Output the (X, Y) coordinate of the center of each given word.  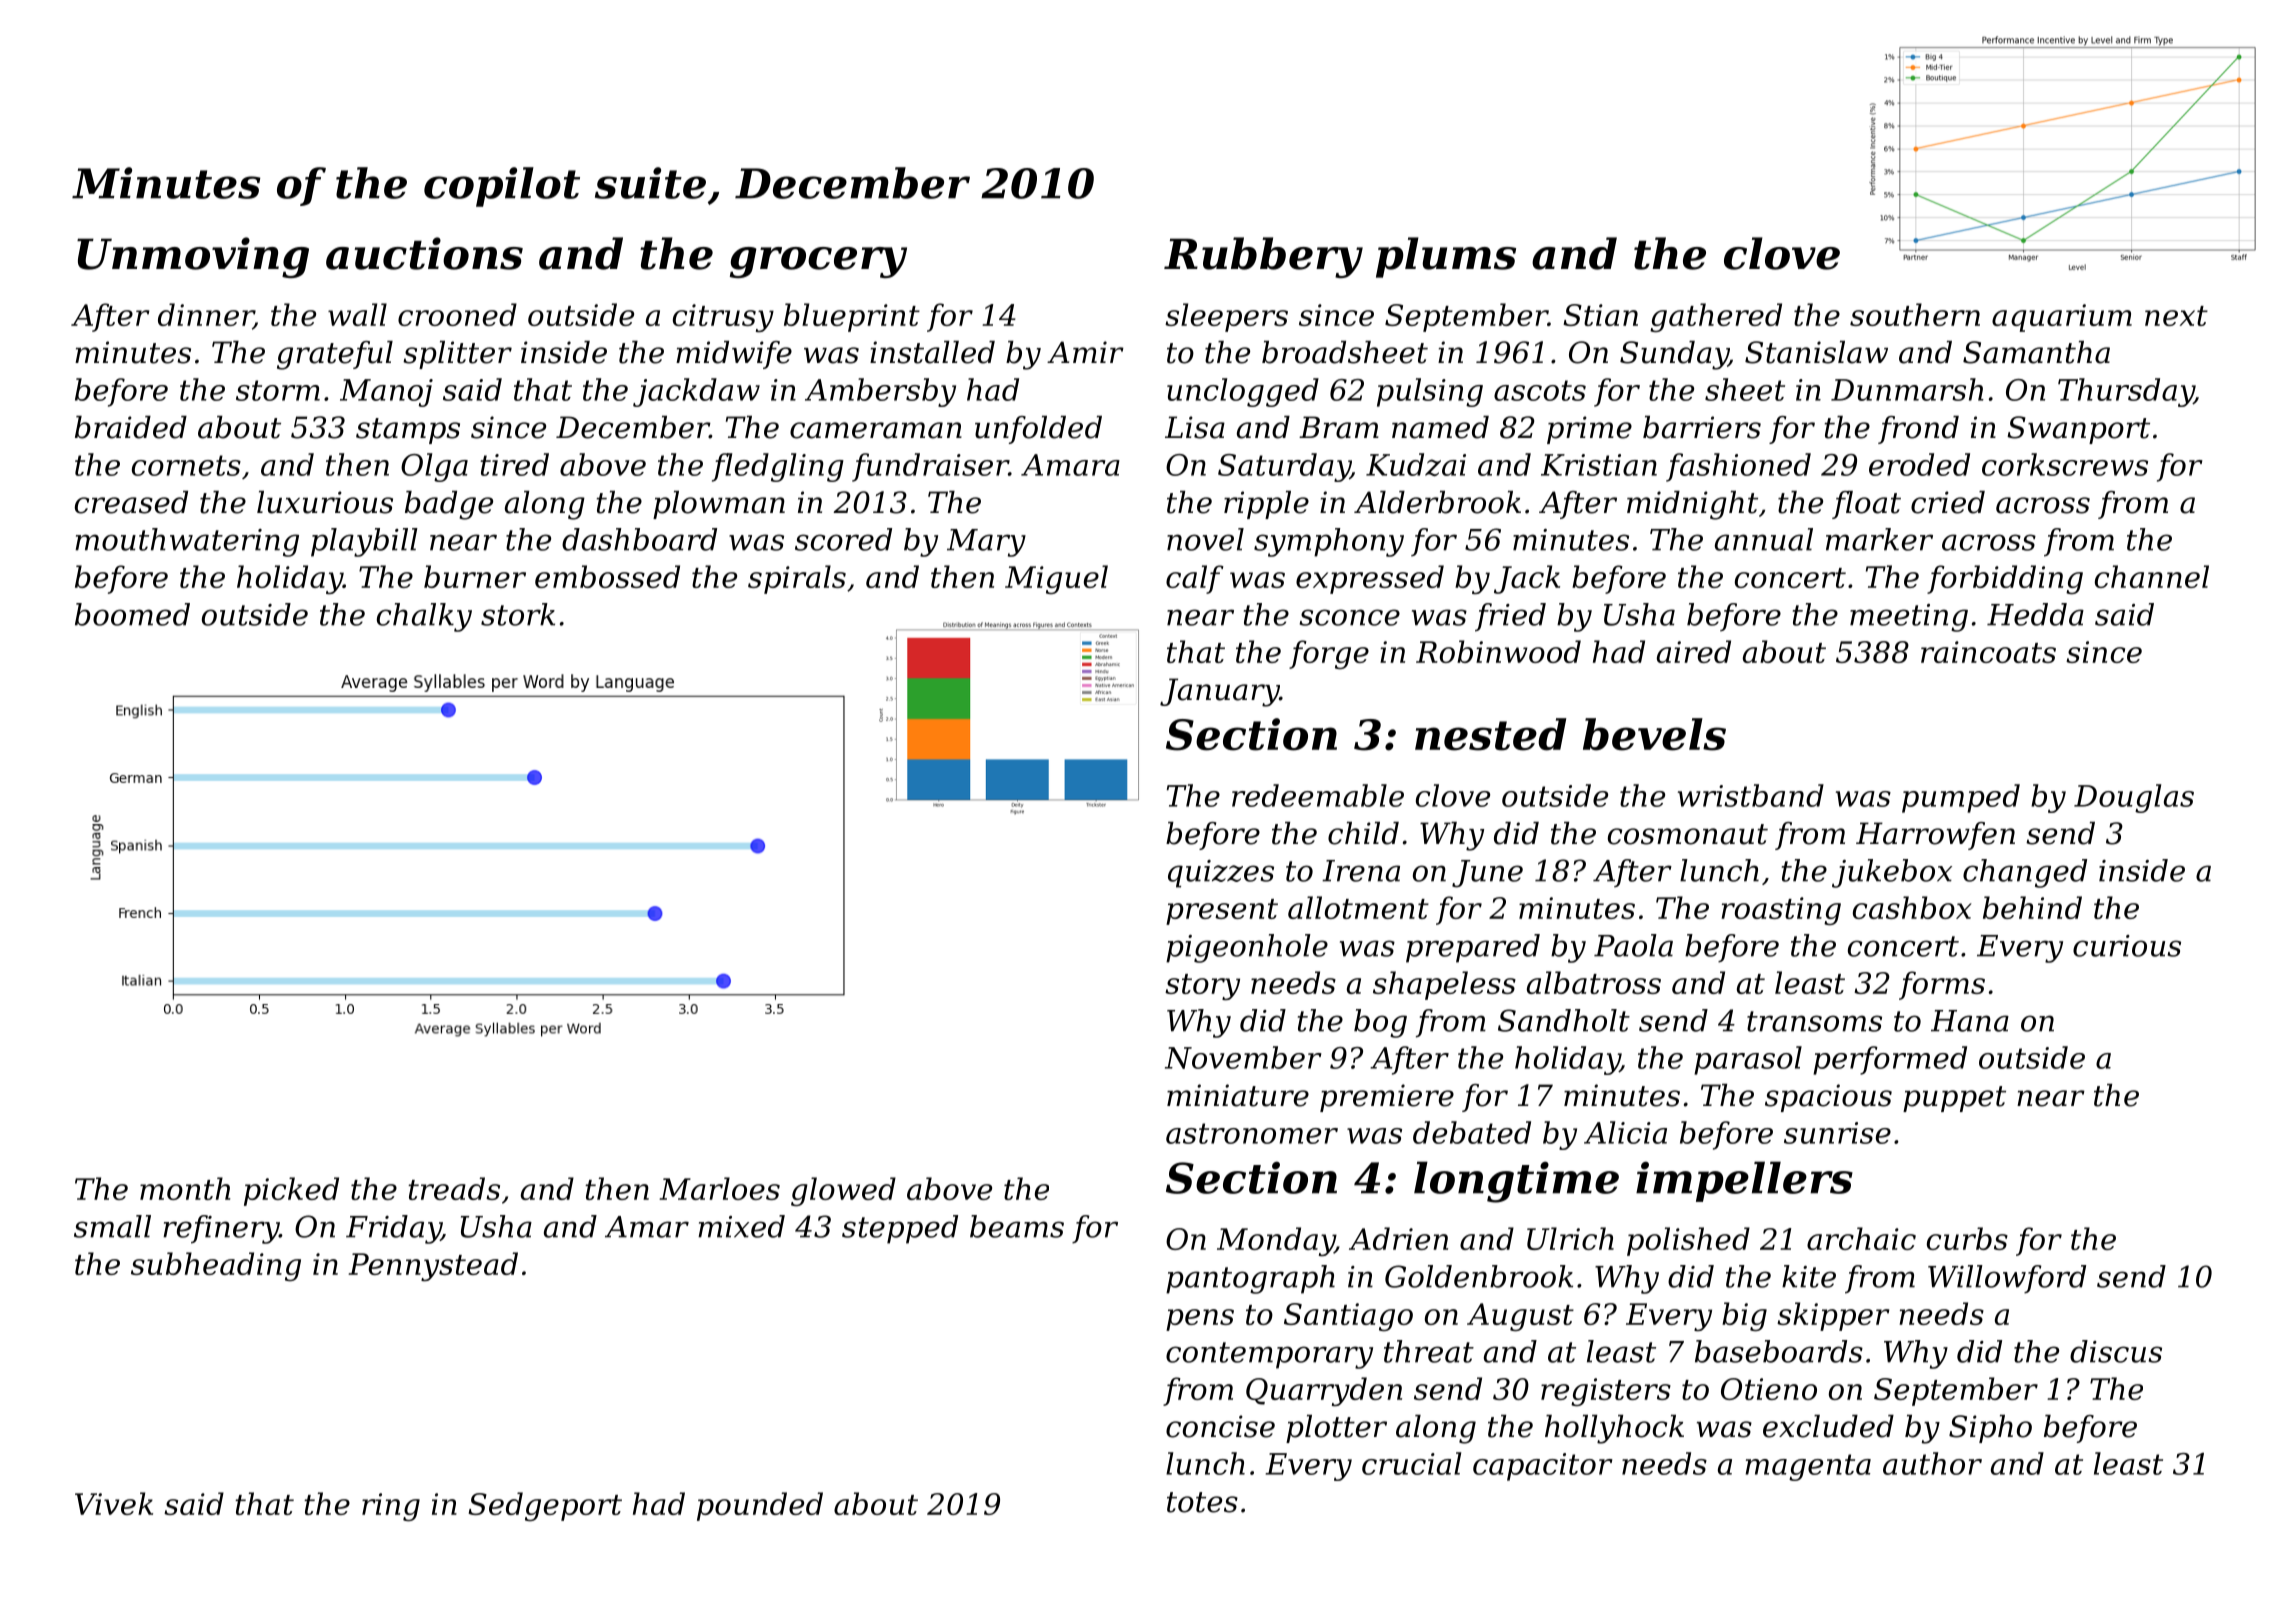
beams (1017, 1226)
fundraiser (930, 467)
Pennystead (433, 1266)
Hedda (2035, 614)
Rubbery (1263, 257)
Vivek (114, 1503)
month (185, 1188)
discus (2116, 1351)
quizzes (1221, 874)
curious (2127, 946)
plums (1446, 257)
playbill (364, 542)
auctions (424, 253)
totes (1202, 1502)
